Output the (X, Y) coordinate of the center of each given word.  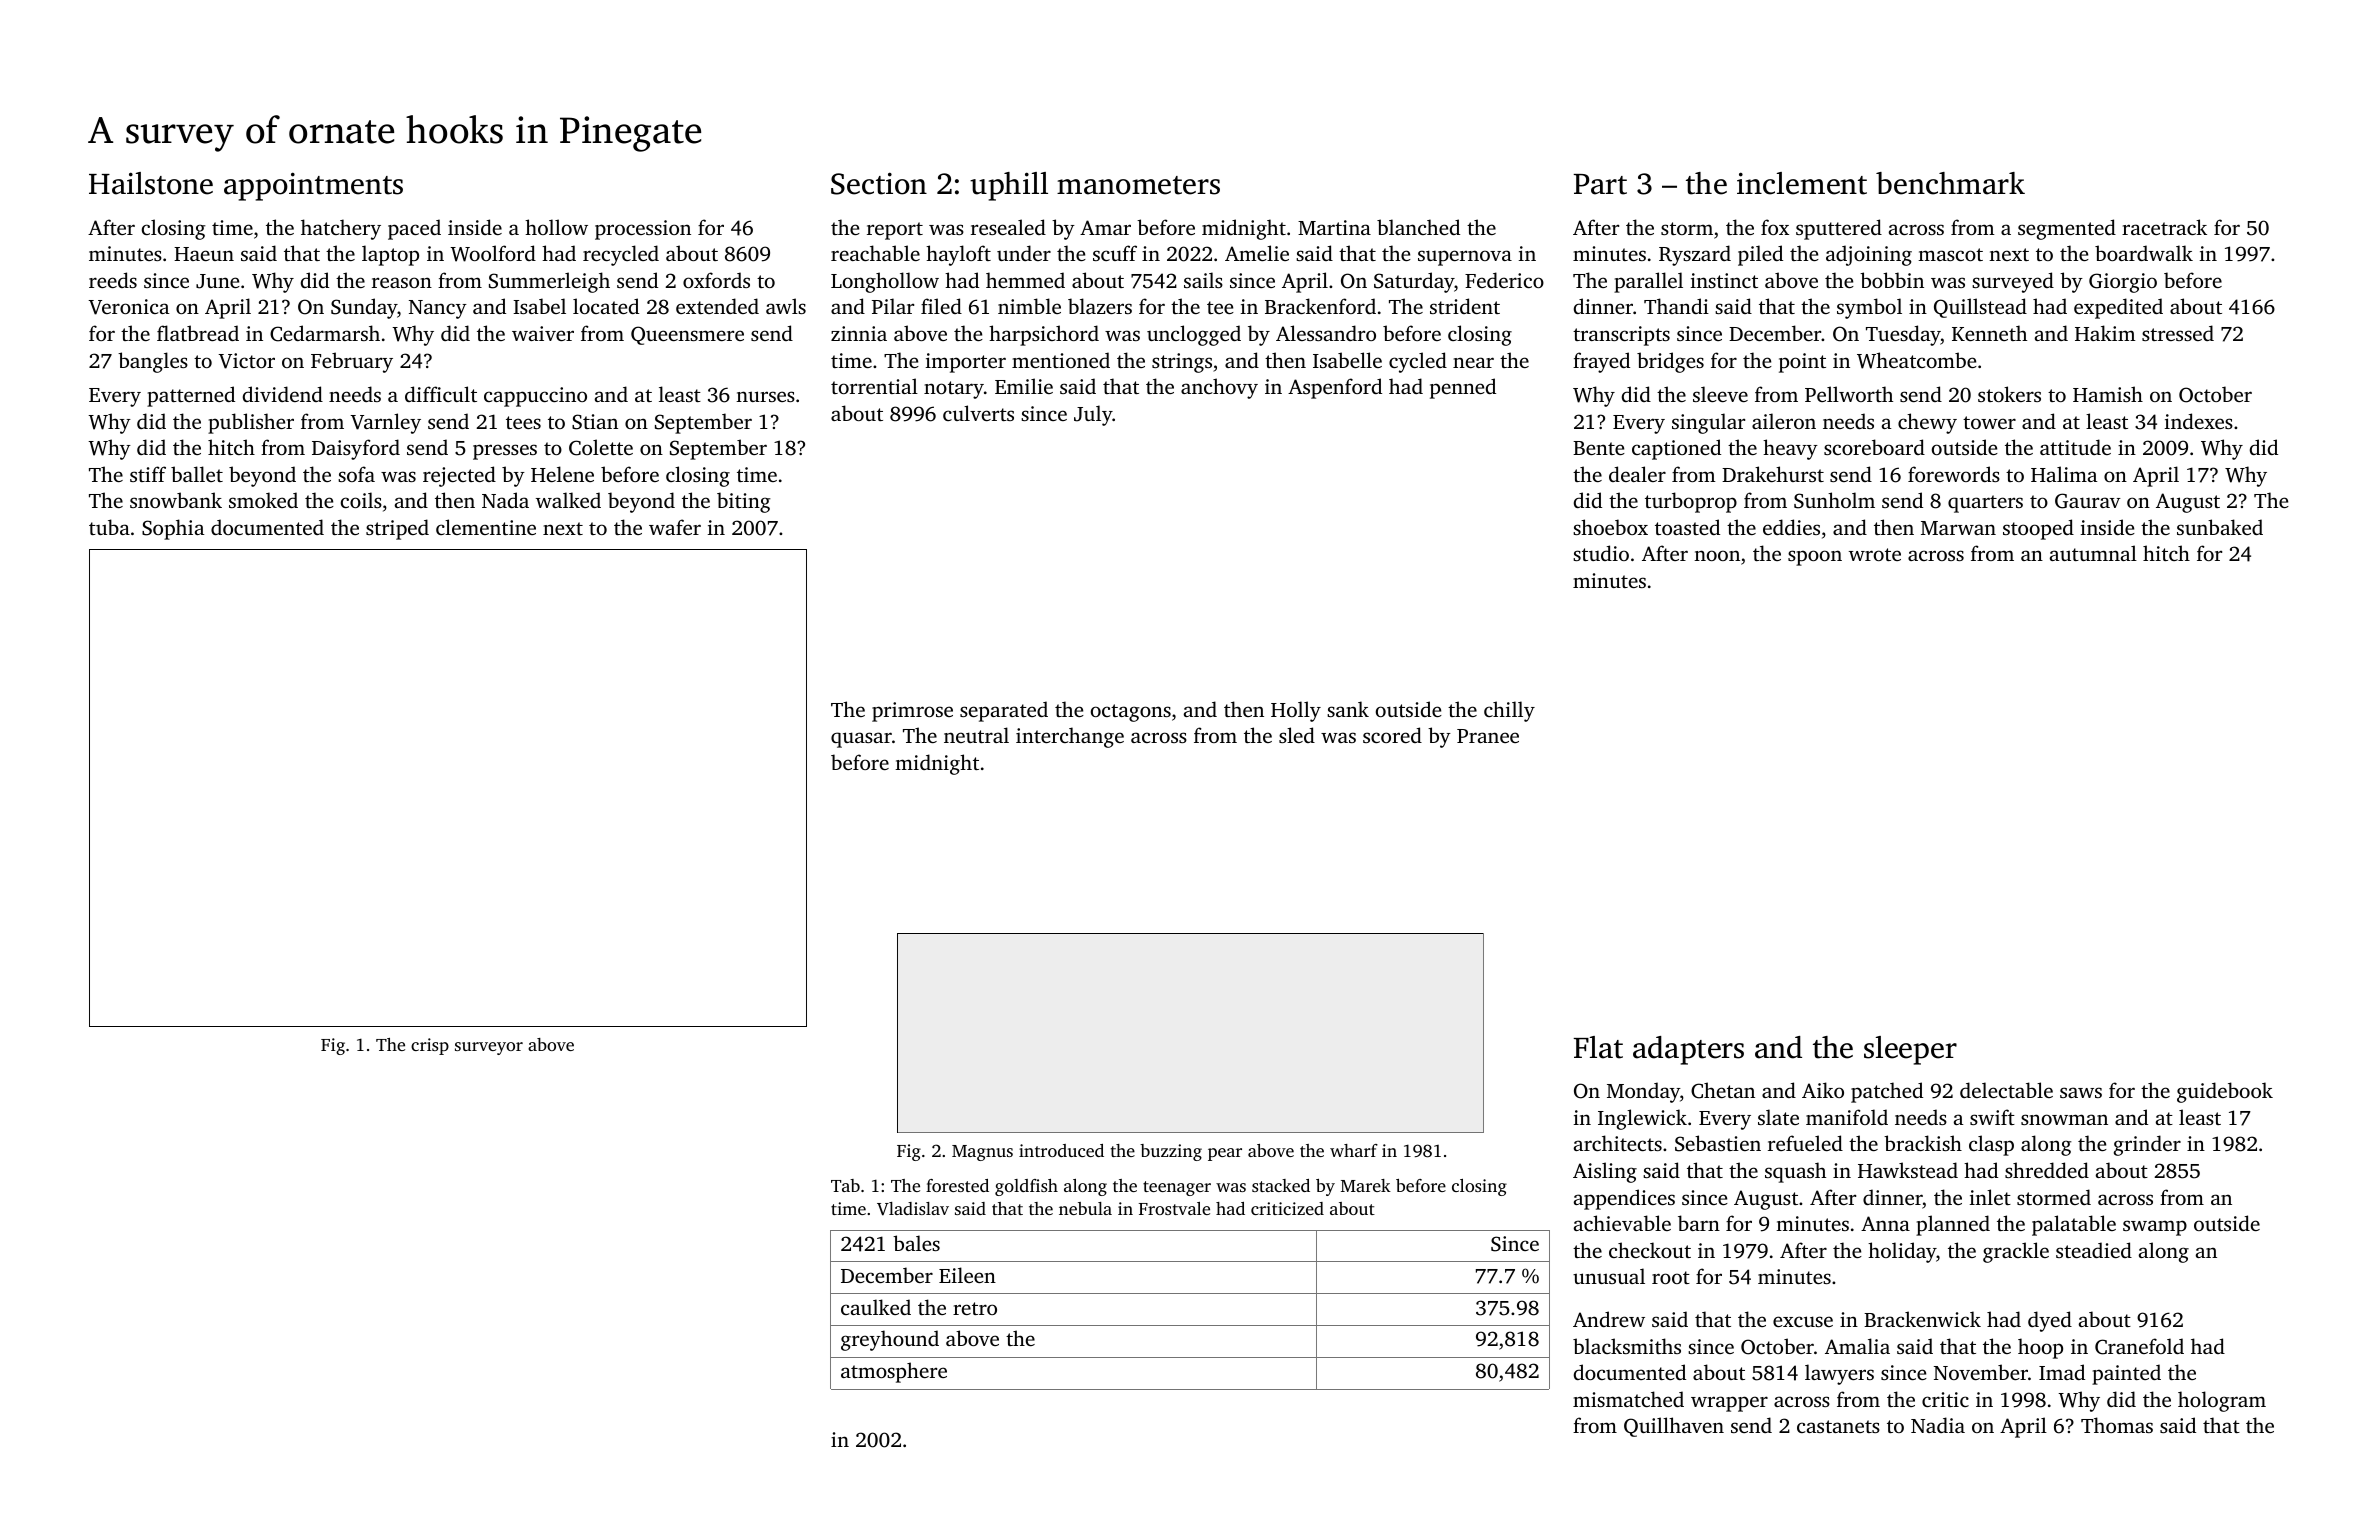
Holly (1296, 711)
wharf (1354, 1150)
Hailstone (151, 183)
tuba (109, 527)
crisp (430, 1046)
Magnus (982, 1153)
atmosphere (894, 1372)
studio (1601, 553)
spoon (1815, 558)
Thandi (1676, 306)
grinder (2147, 1145)
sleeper (1910, 1050)
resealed (1008, 227)
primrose (912, 712)
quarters (1985, 504)
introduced (1061, 1150)
